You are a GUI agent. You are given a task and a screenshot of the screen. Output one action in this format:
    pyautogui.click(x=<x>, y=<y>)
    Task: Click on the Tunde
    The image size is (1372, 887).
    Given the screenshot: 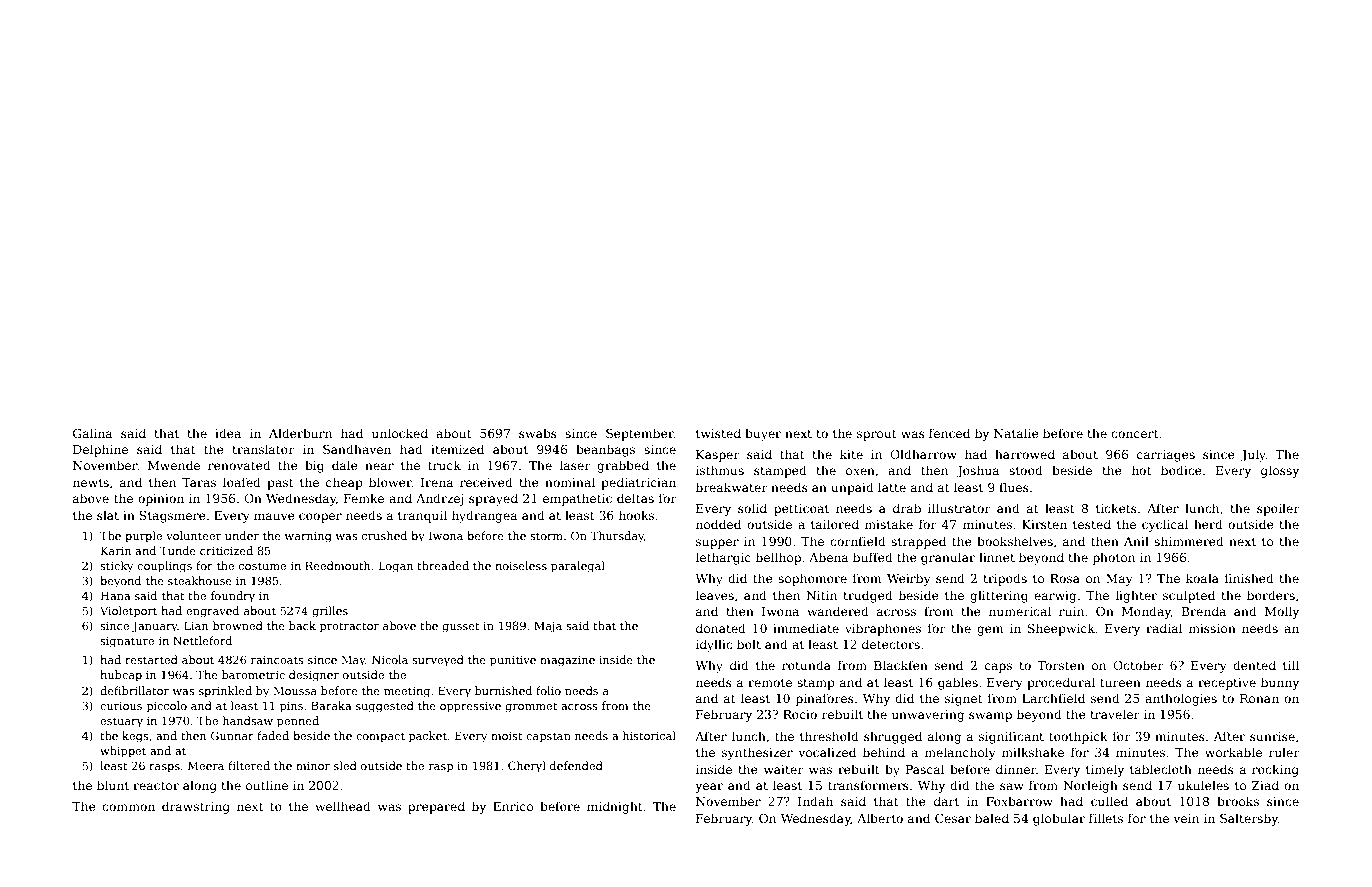 What is the action you would take?
    pyautogui.click(x=178, y=550)
